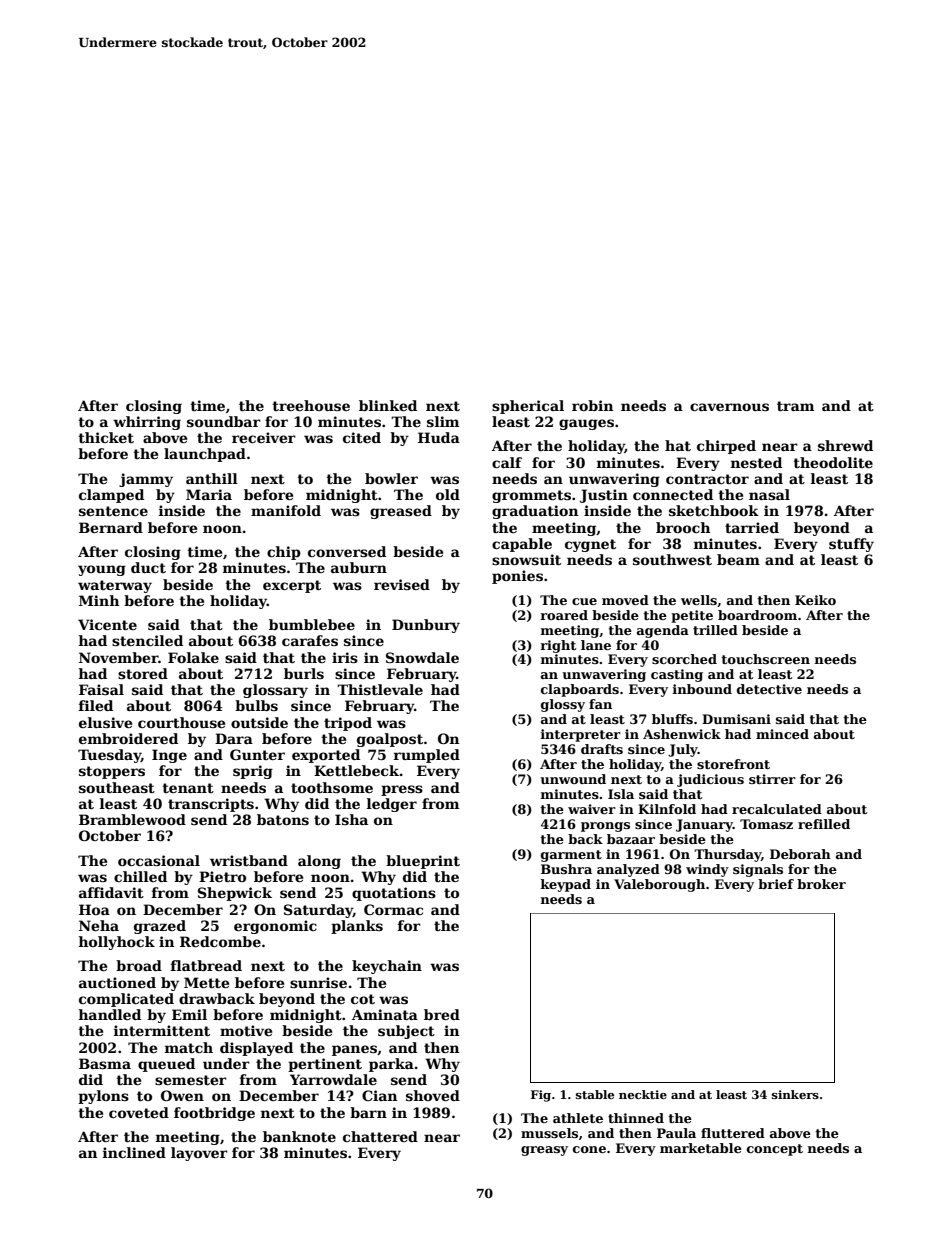  What do you see at coordinates (139, 965) in the document?
I see `broad` at bounding box center [139, 965].
